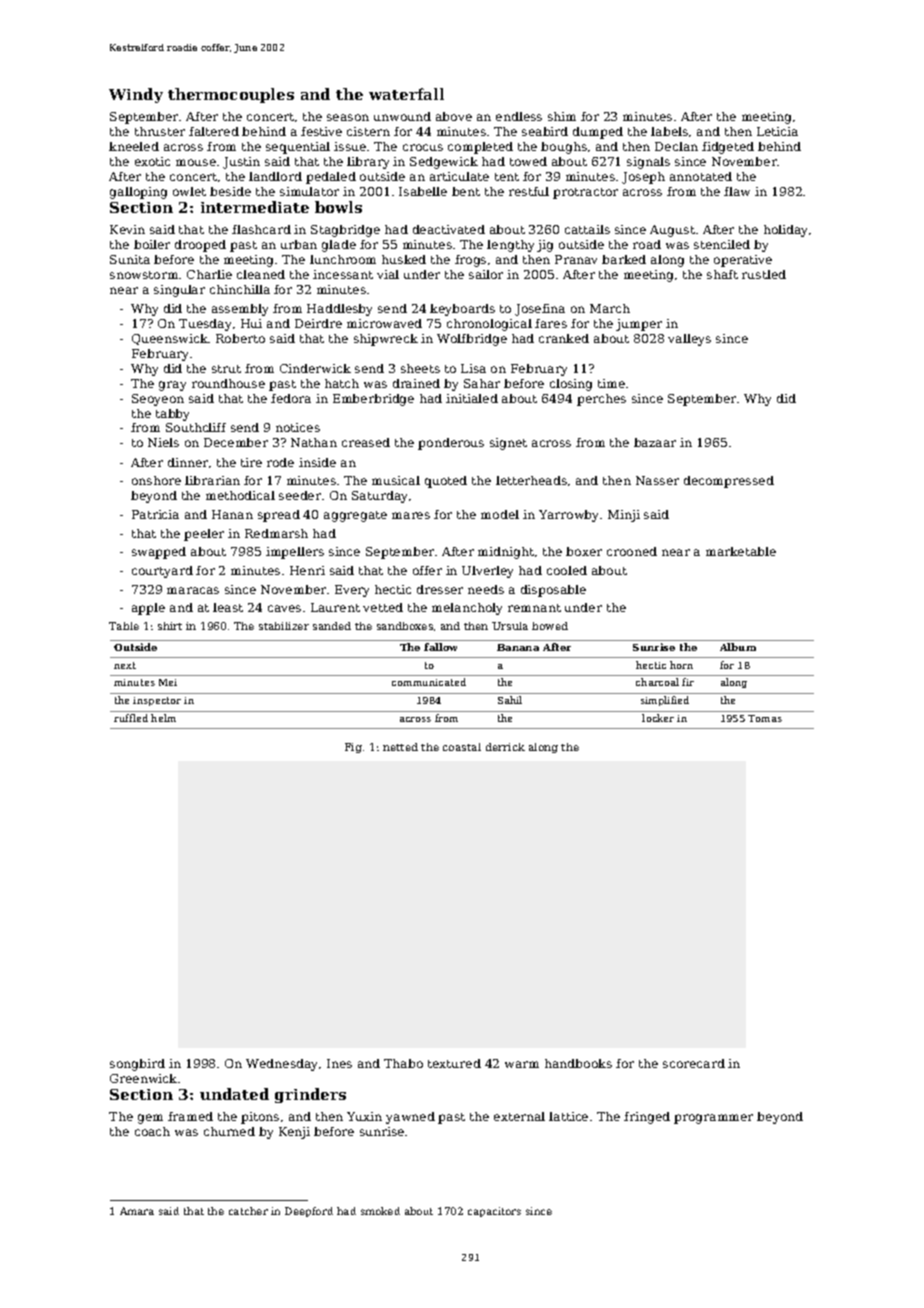 Image resolution: width=924 pixels, height=1308 pixels. What do you see at coordinates (163, 718) in the page?
I see `helm` at bounding box center [163, 718].
